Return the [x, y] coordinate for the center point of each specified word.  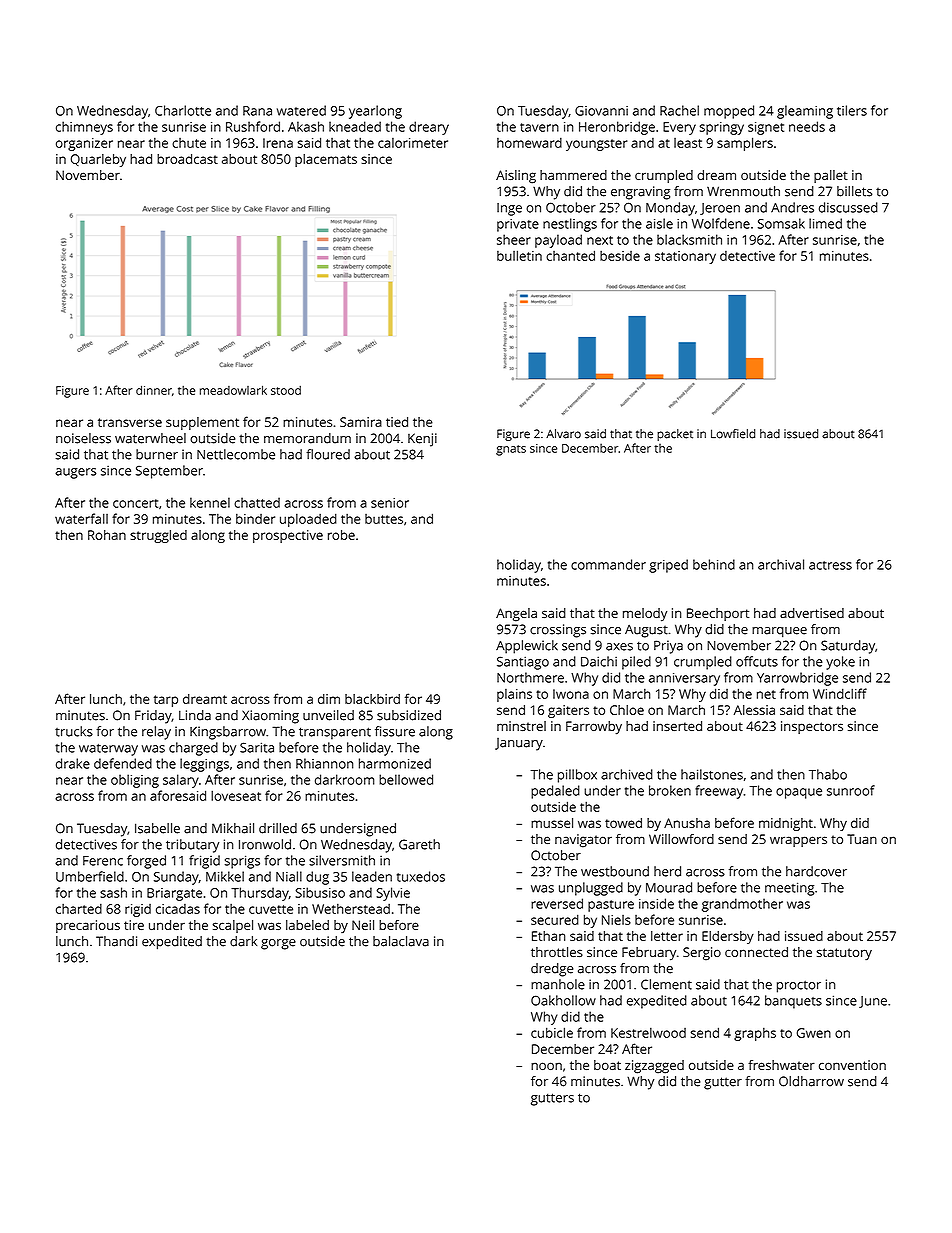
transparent [335, 733]
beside [620, 256]
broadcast [187, 159]
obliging [135, 781]
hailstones [712, 774]
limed [825, 223]
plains [514, 695]
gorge [278, 944]
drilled [278, 828]
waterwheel [150, 438]
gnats [511, 450]
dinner [154, 390]
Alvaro [563, 434]
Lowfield [733, 434]
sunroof [851, 790]
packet [675, 435]
